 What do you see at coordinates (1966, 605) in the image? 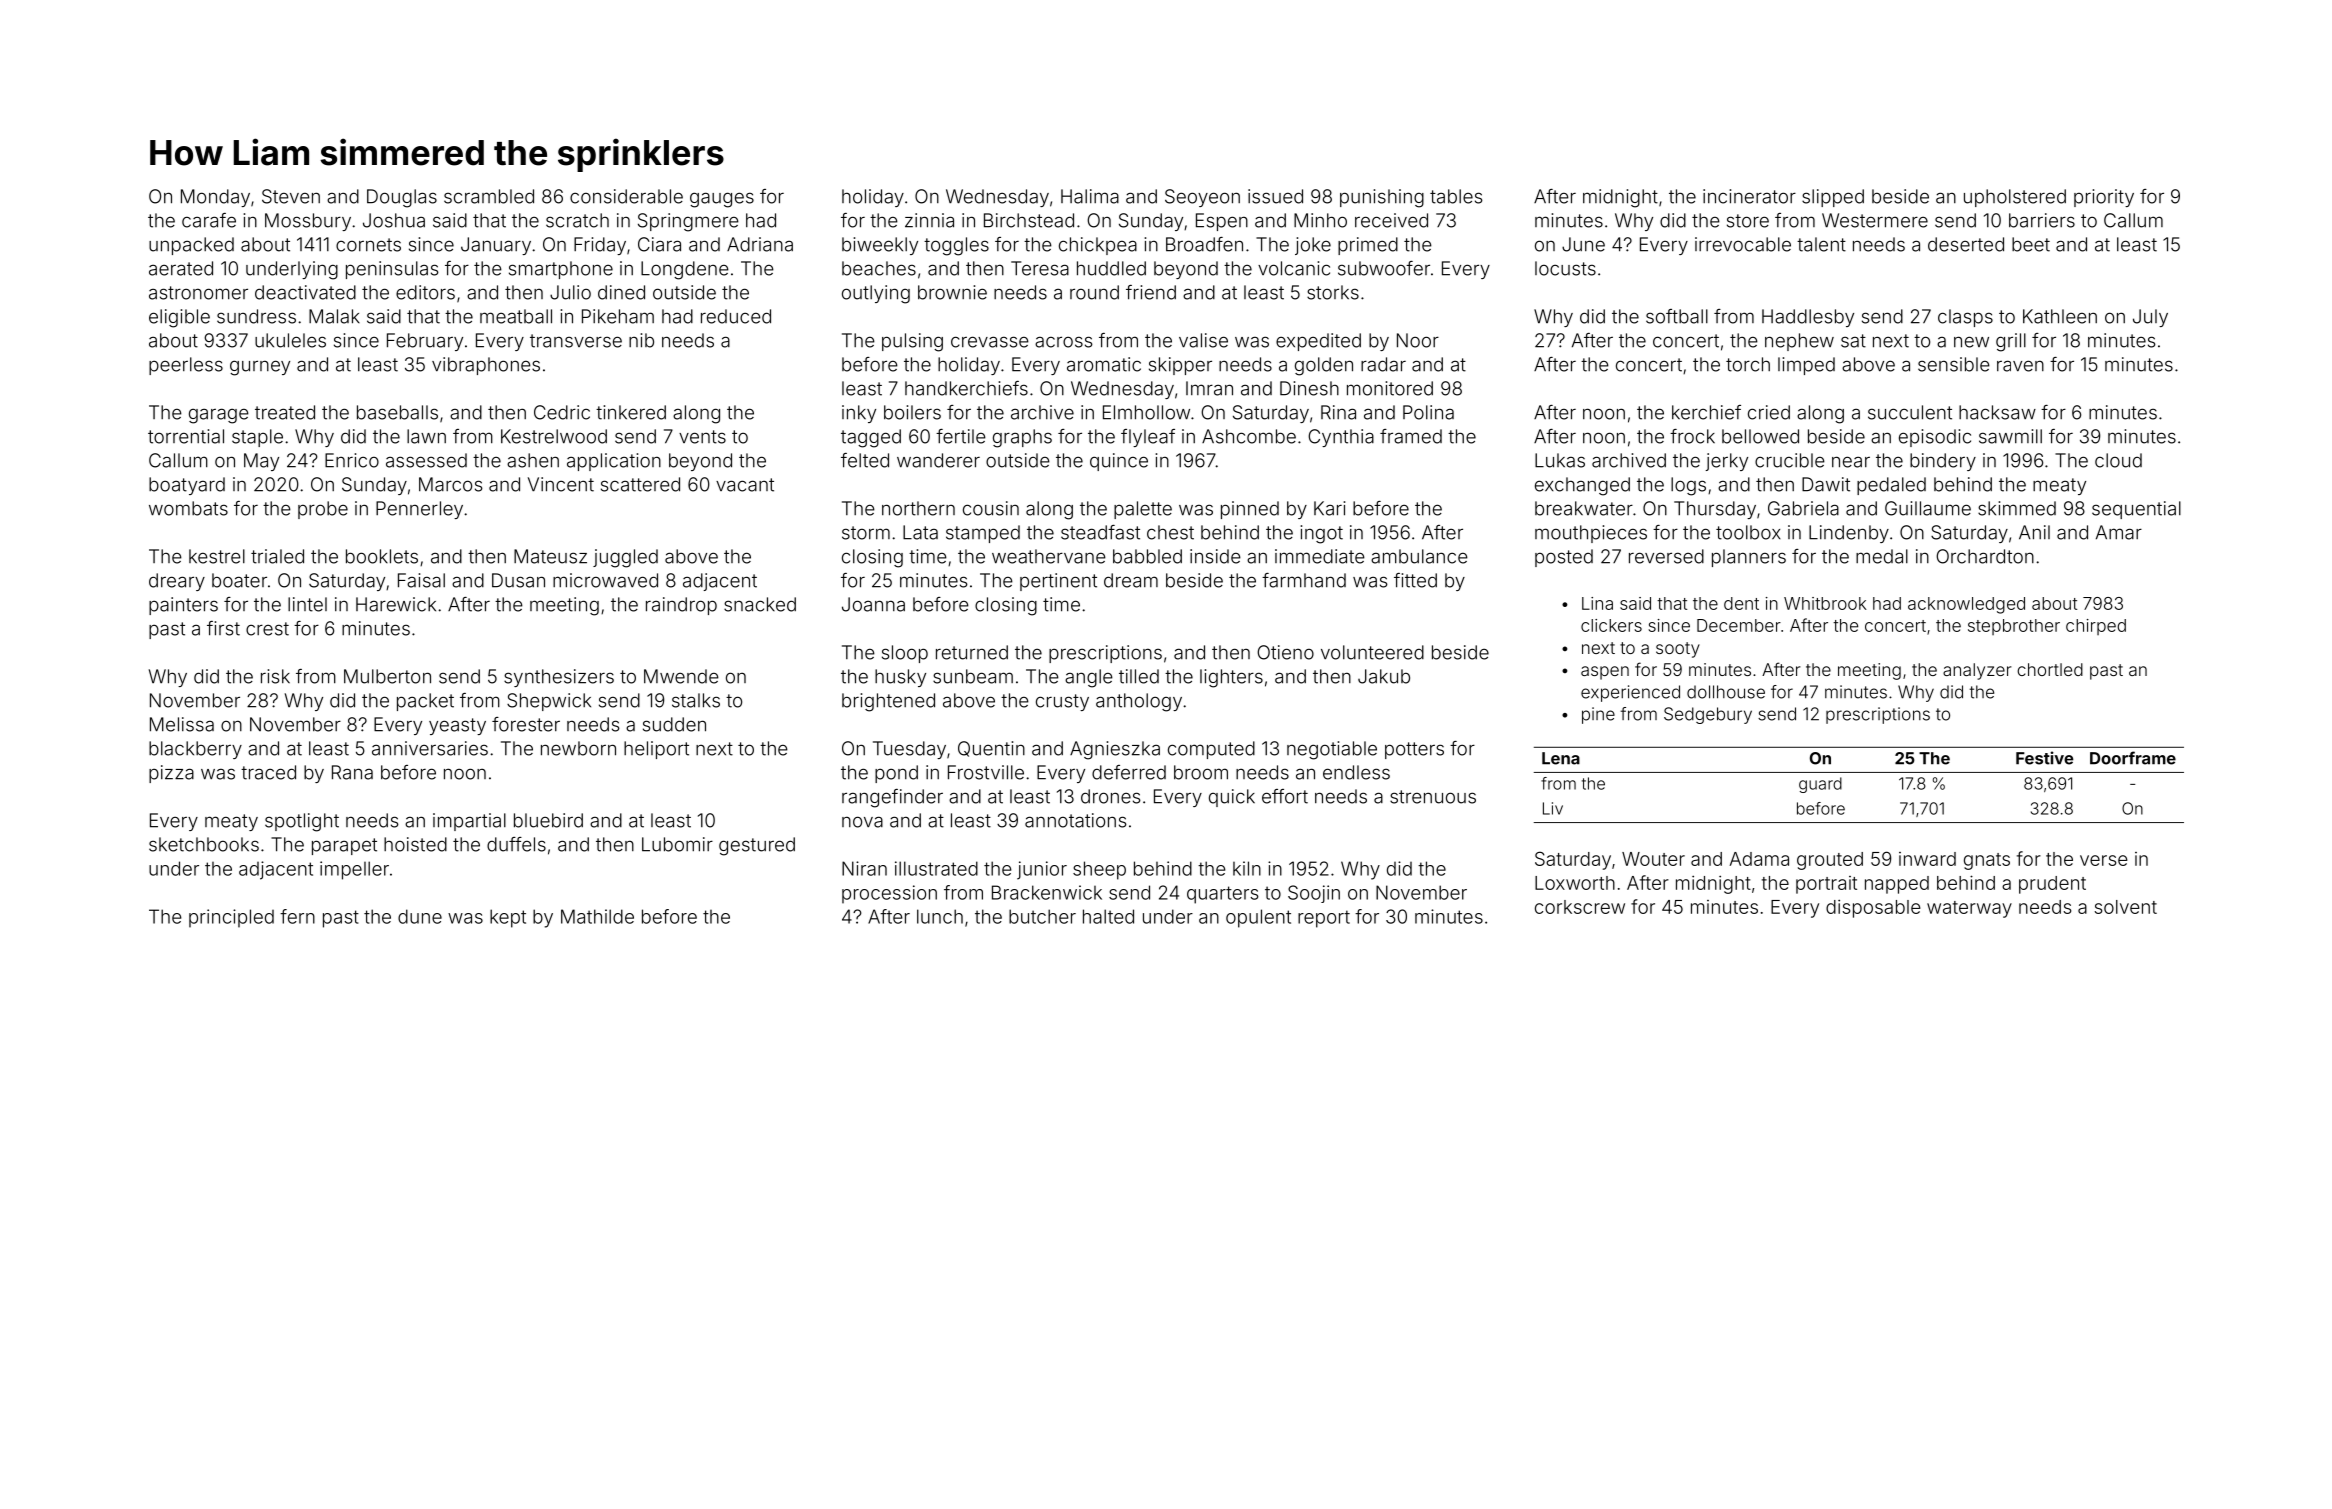
I see `acknowledged` at bounding box center [1966, 605].
